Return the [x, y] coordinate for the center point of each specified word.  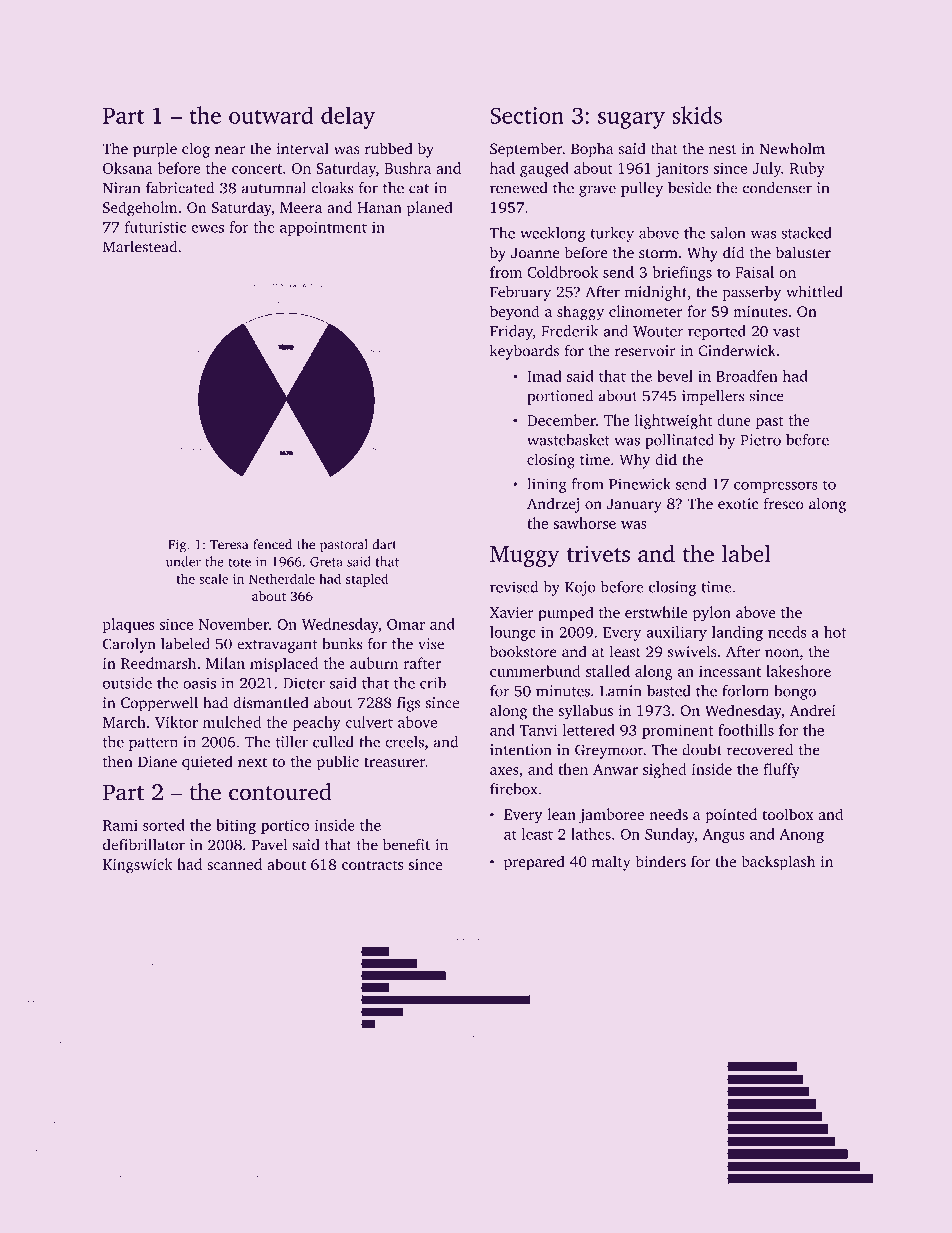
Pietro [760, 440]
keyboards [524, 352]
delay [348, 117]
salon [728, 233]
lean [561, 814]
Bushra [408, 168]
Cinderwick [737, 351]
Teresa [229, 545]
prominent [677, 731]
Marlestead [140, 246]
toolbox [788, 814]
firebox [514, 789]
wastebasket [568, 440]
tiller [291, 742]
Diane [157, 761]
